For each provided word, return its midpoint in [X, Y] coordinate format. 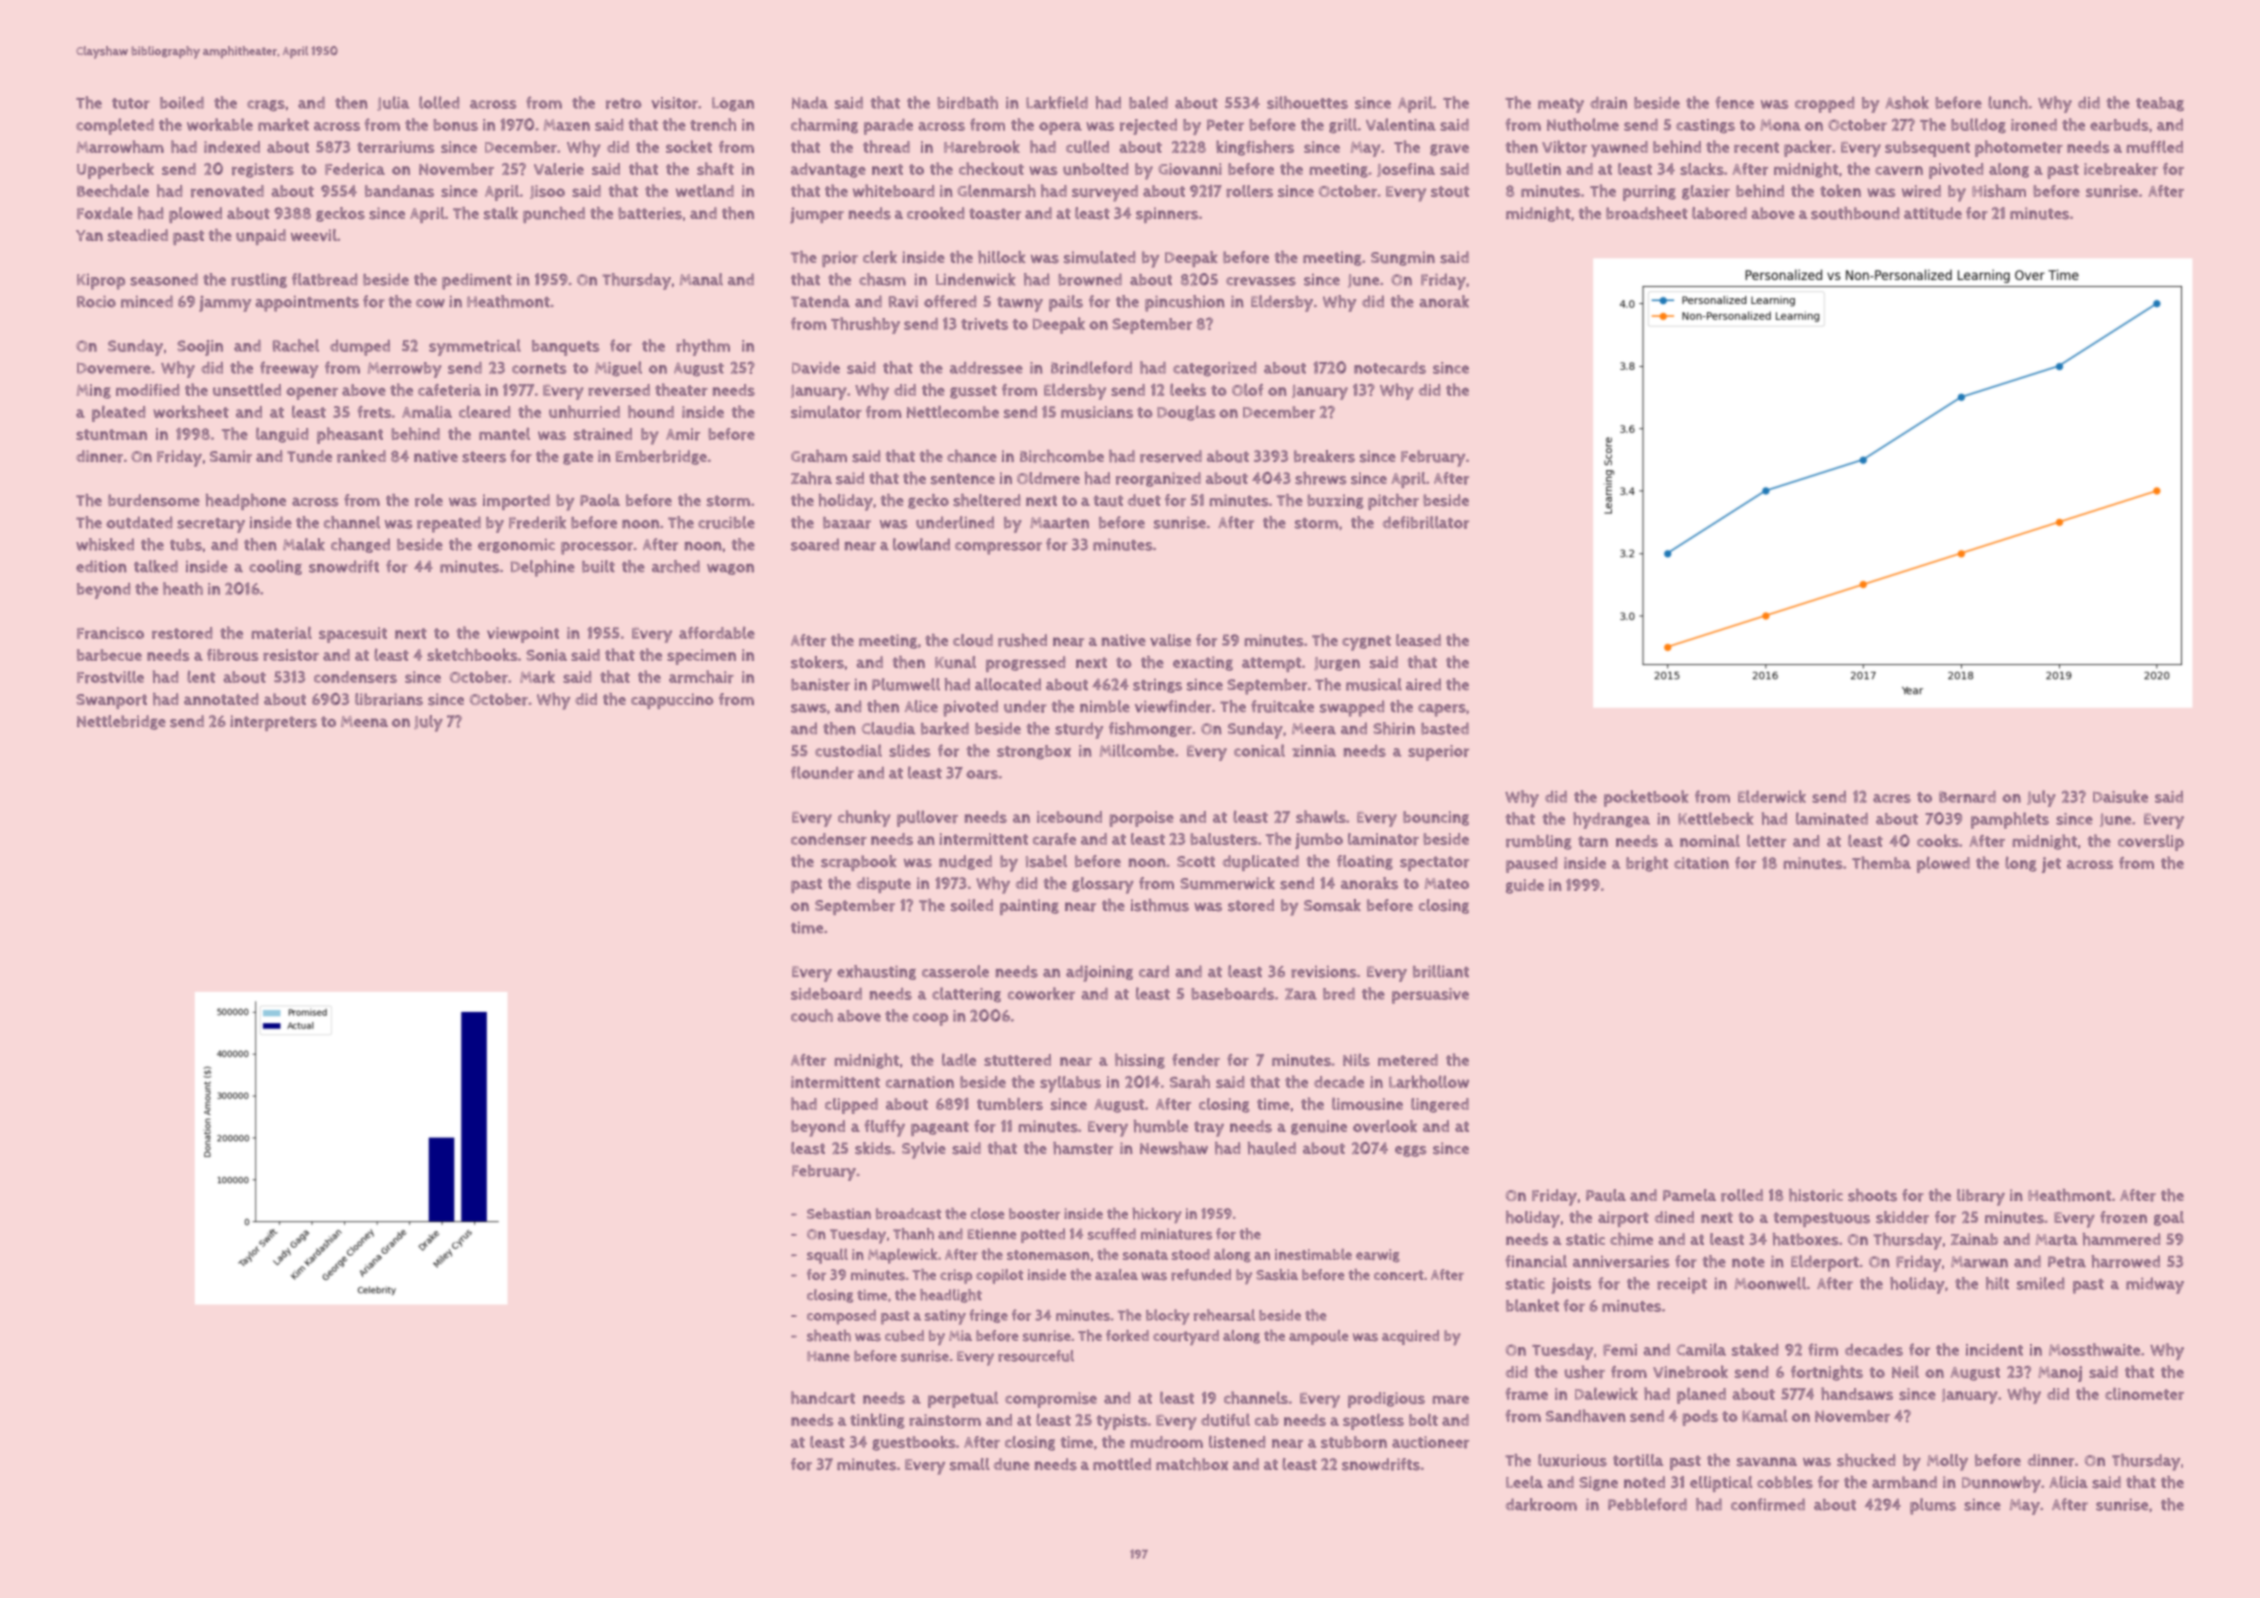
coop [930, 1019]
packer [1808, 148]
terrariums [396, 147]
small [970, 1464]
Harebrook [982, 146]
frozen [2123, 1217]
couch [812, 1015]
